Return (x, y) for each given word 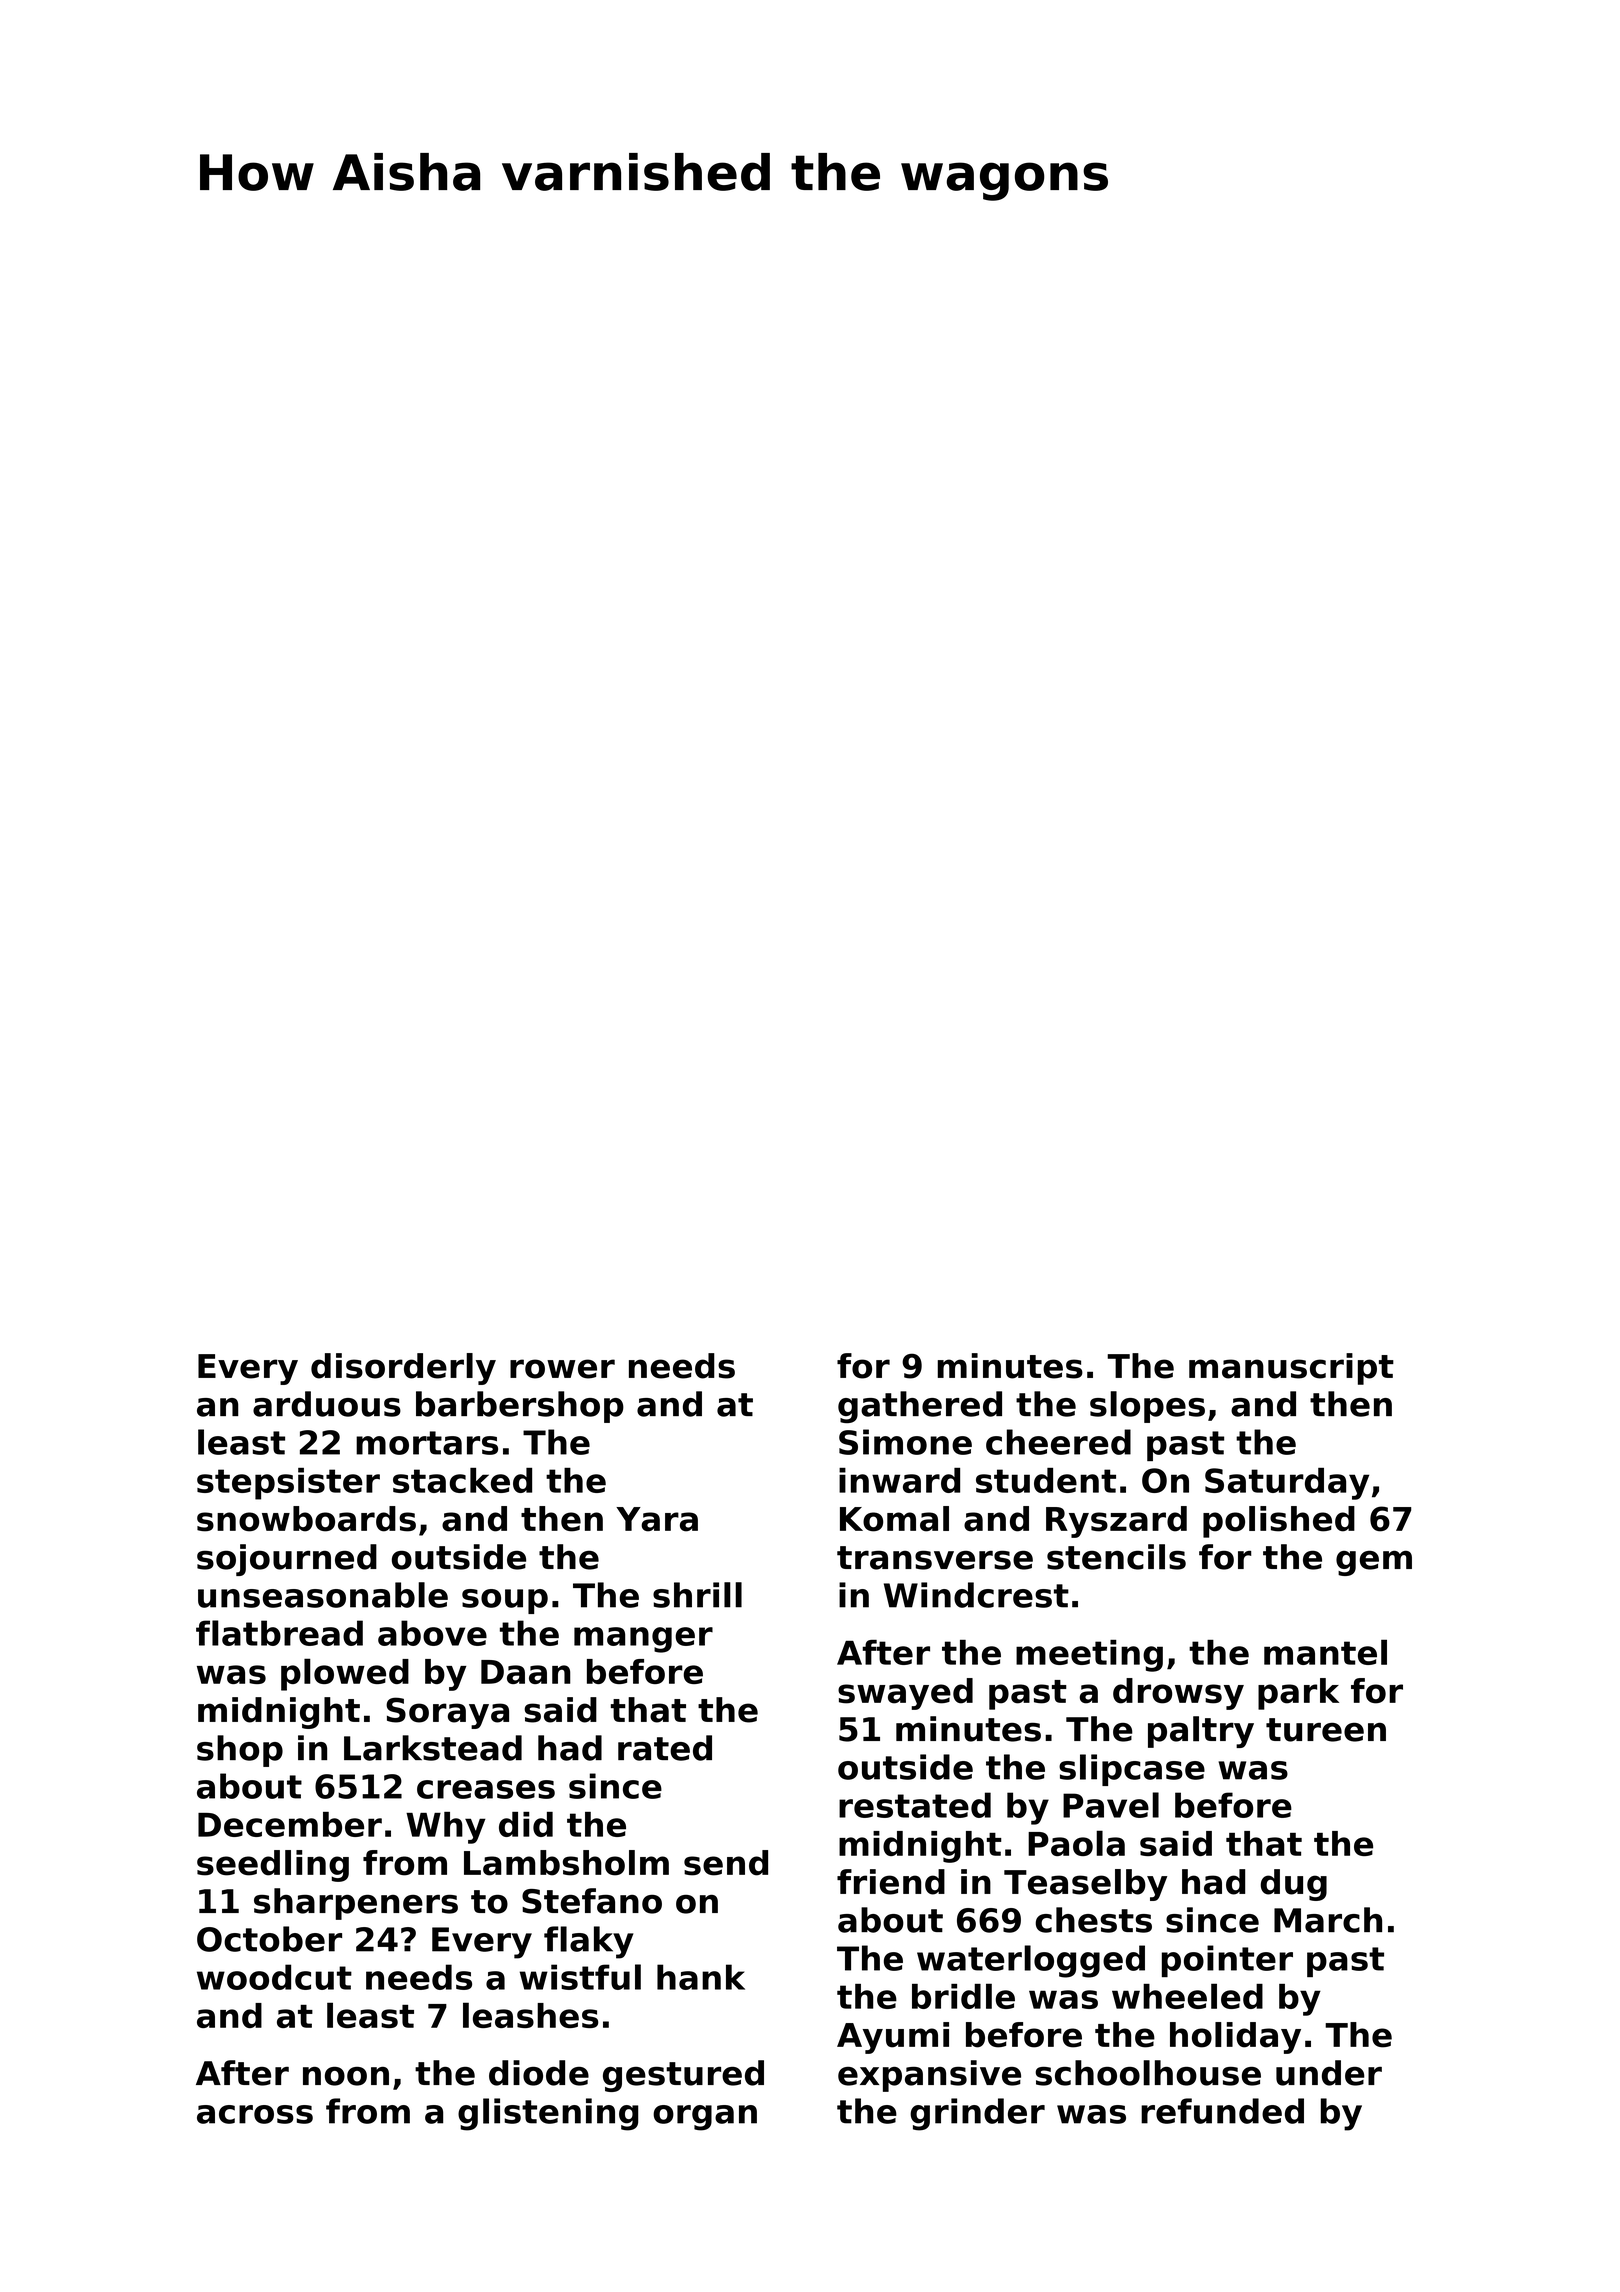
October (269, 1939)
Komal (894, 1519)
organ (705, 2118)
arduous (327, 1404)
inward (899, 1480)
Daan (526, 1672)
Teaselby (1085, 1885)
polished (1279, 1522)
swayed (905, 1694)
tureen (1326, 1730)
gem (1374, 1563)
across (255, 2114)
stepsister (288, 1484)
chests (1093, 1920)
